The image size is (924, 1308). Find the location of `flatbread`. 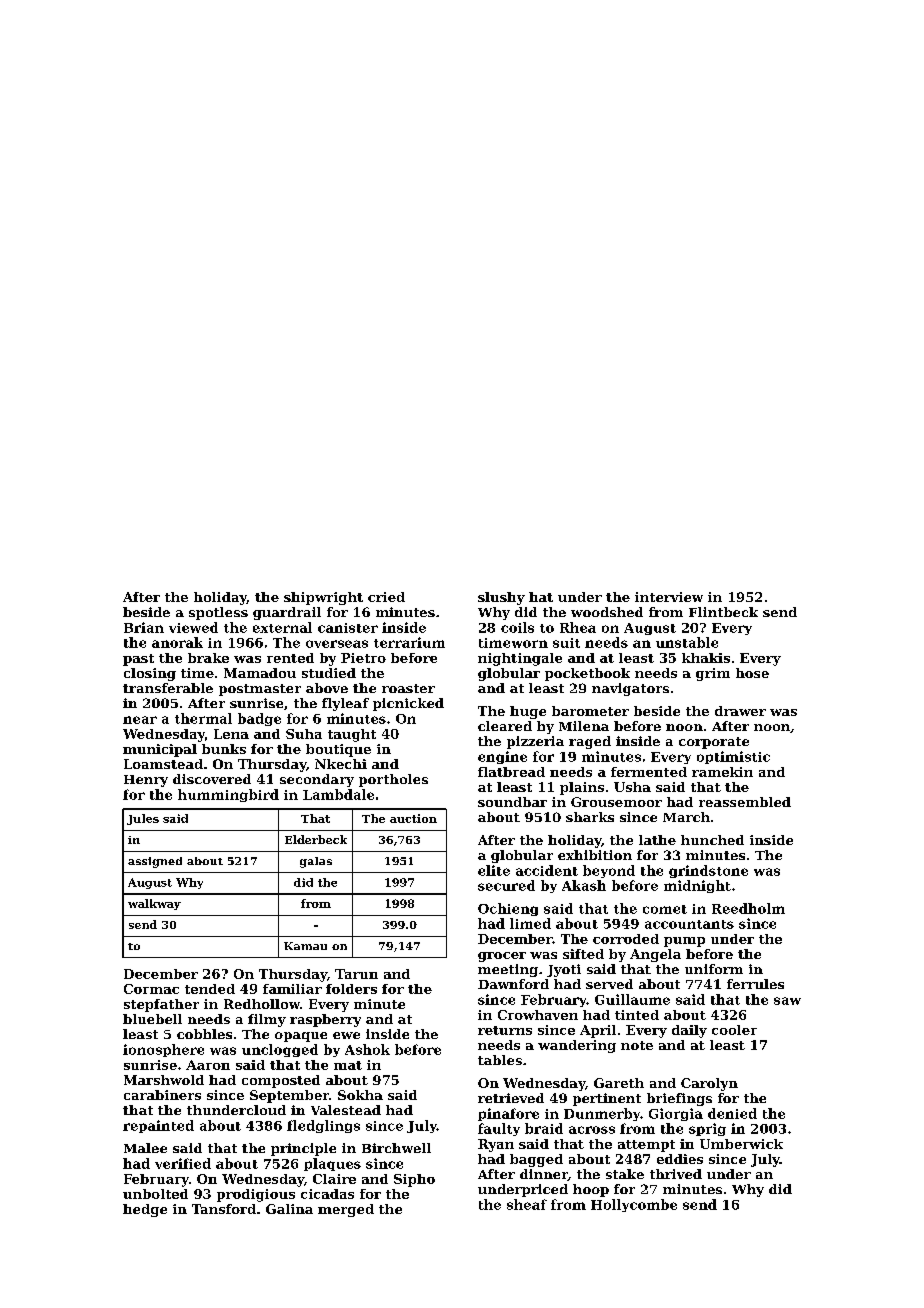

flatbread is located at coordinates (511, 772).
